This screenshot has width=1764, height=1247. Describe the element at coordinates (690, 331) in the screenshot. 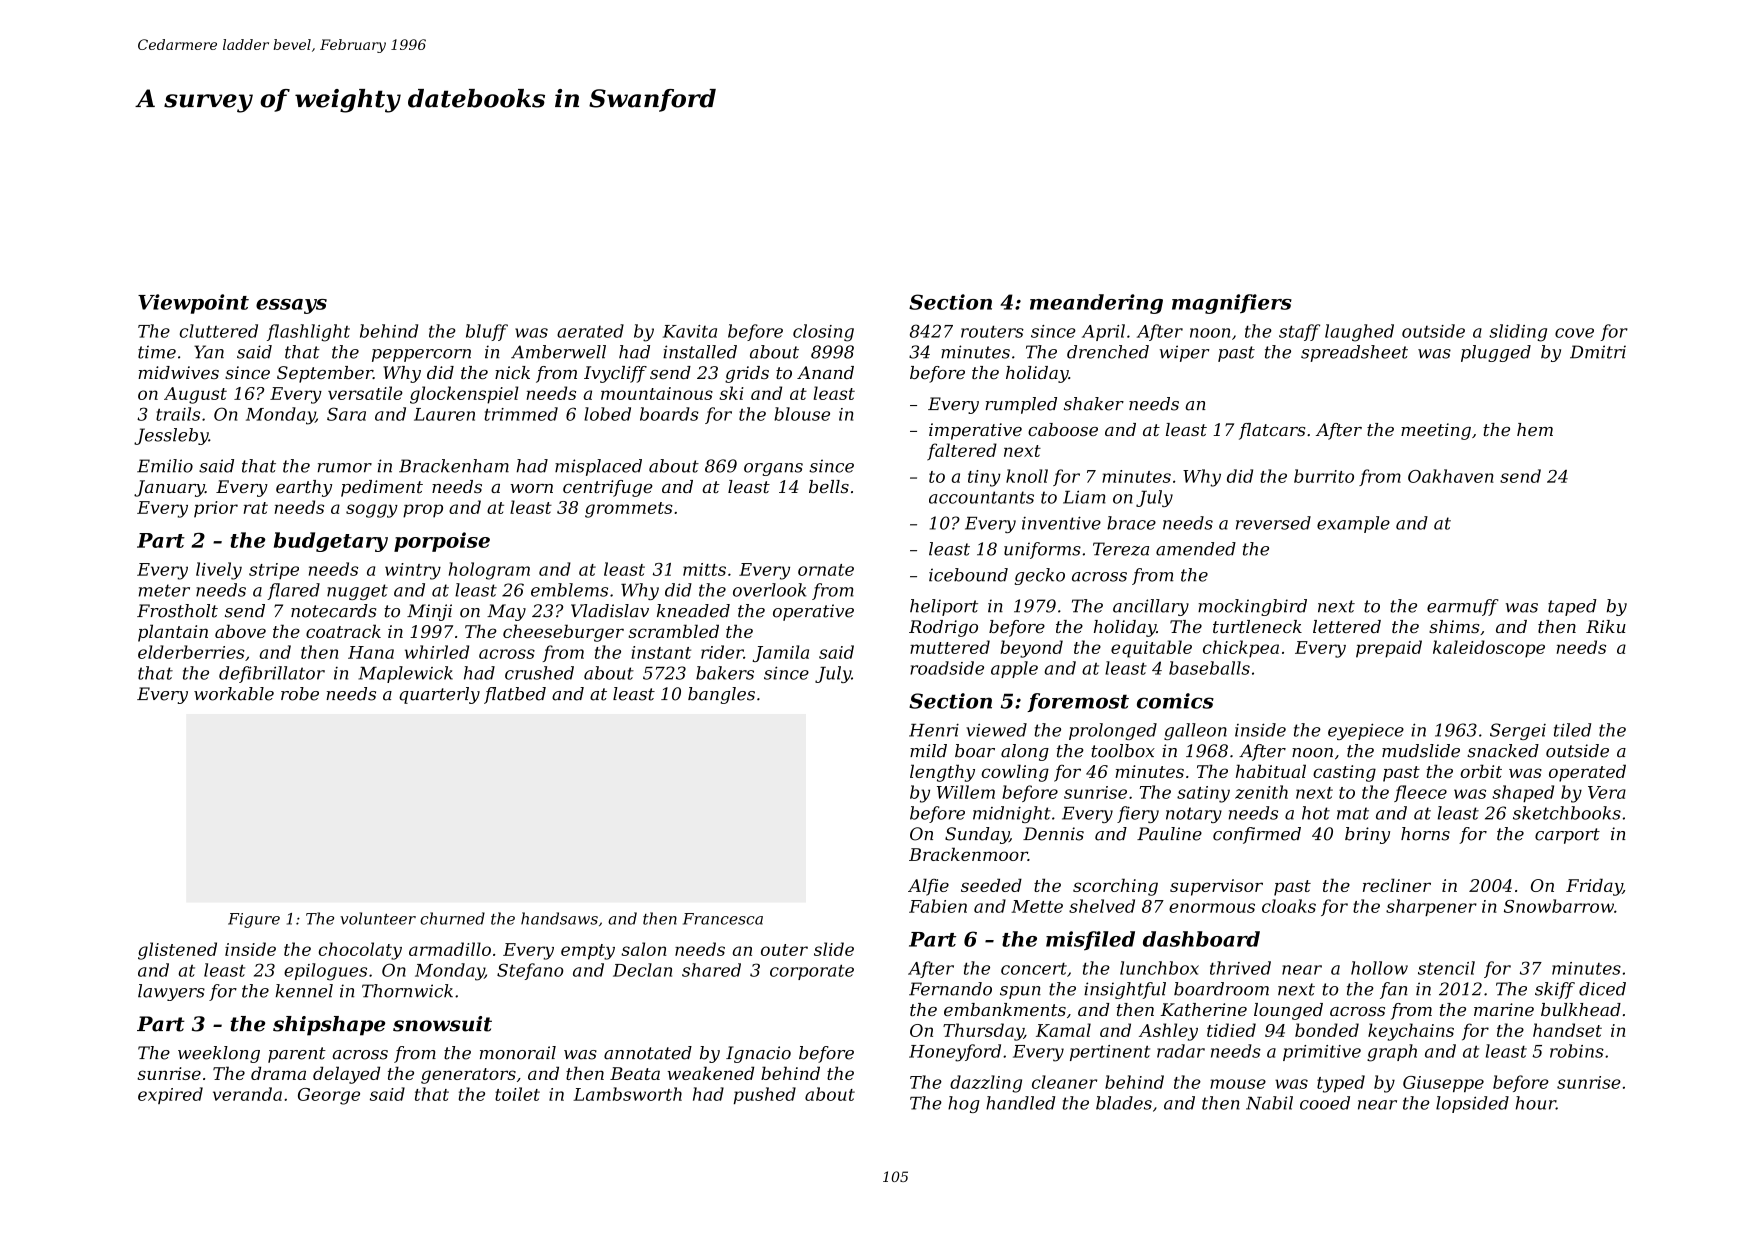

I see `Kavita` at that location.
